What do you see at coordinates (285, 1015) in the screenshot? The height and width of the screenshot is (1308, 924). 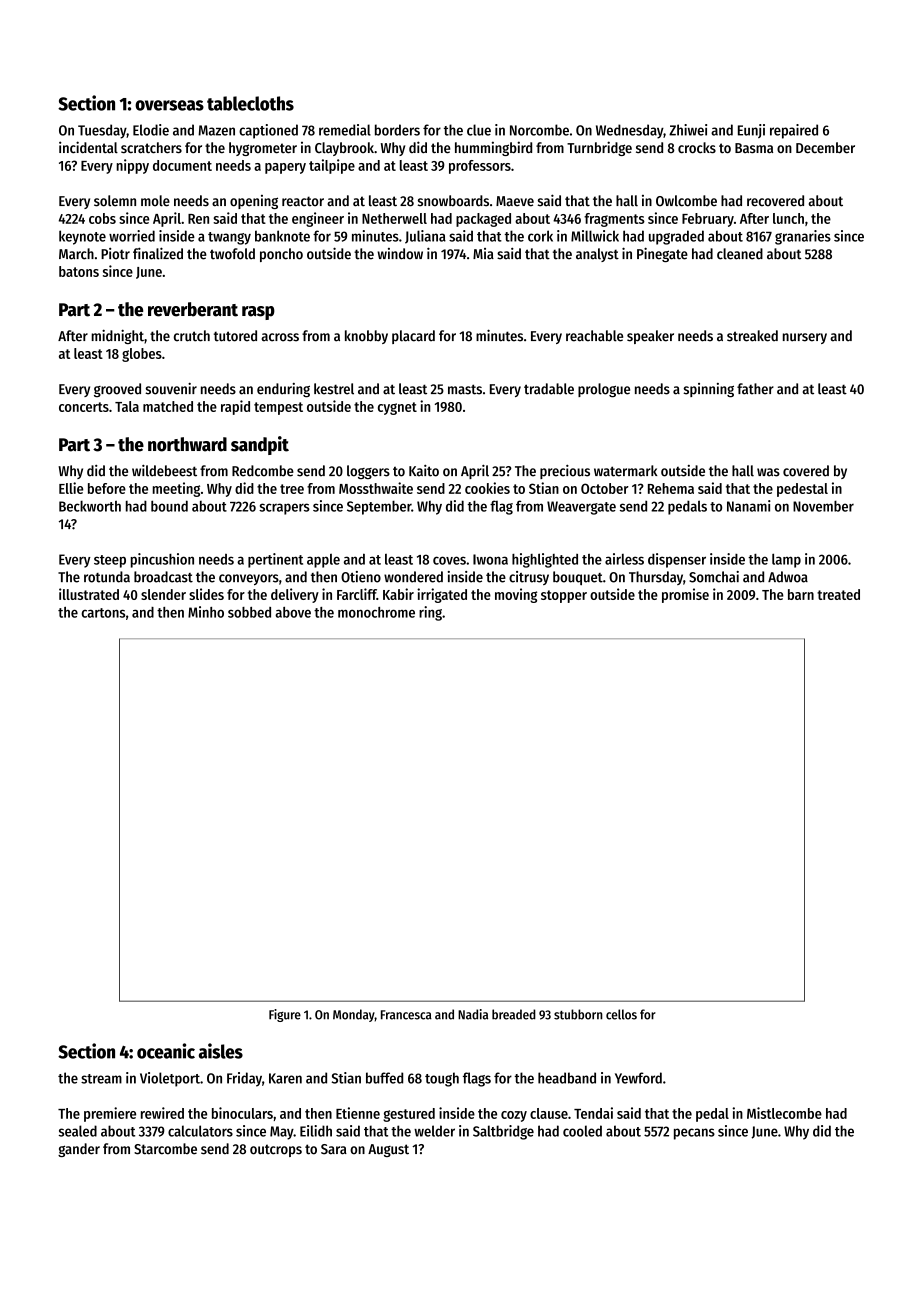 I see `Figure` at bounding box center [285, 1015].
